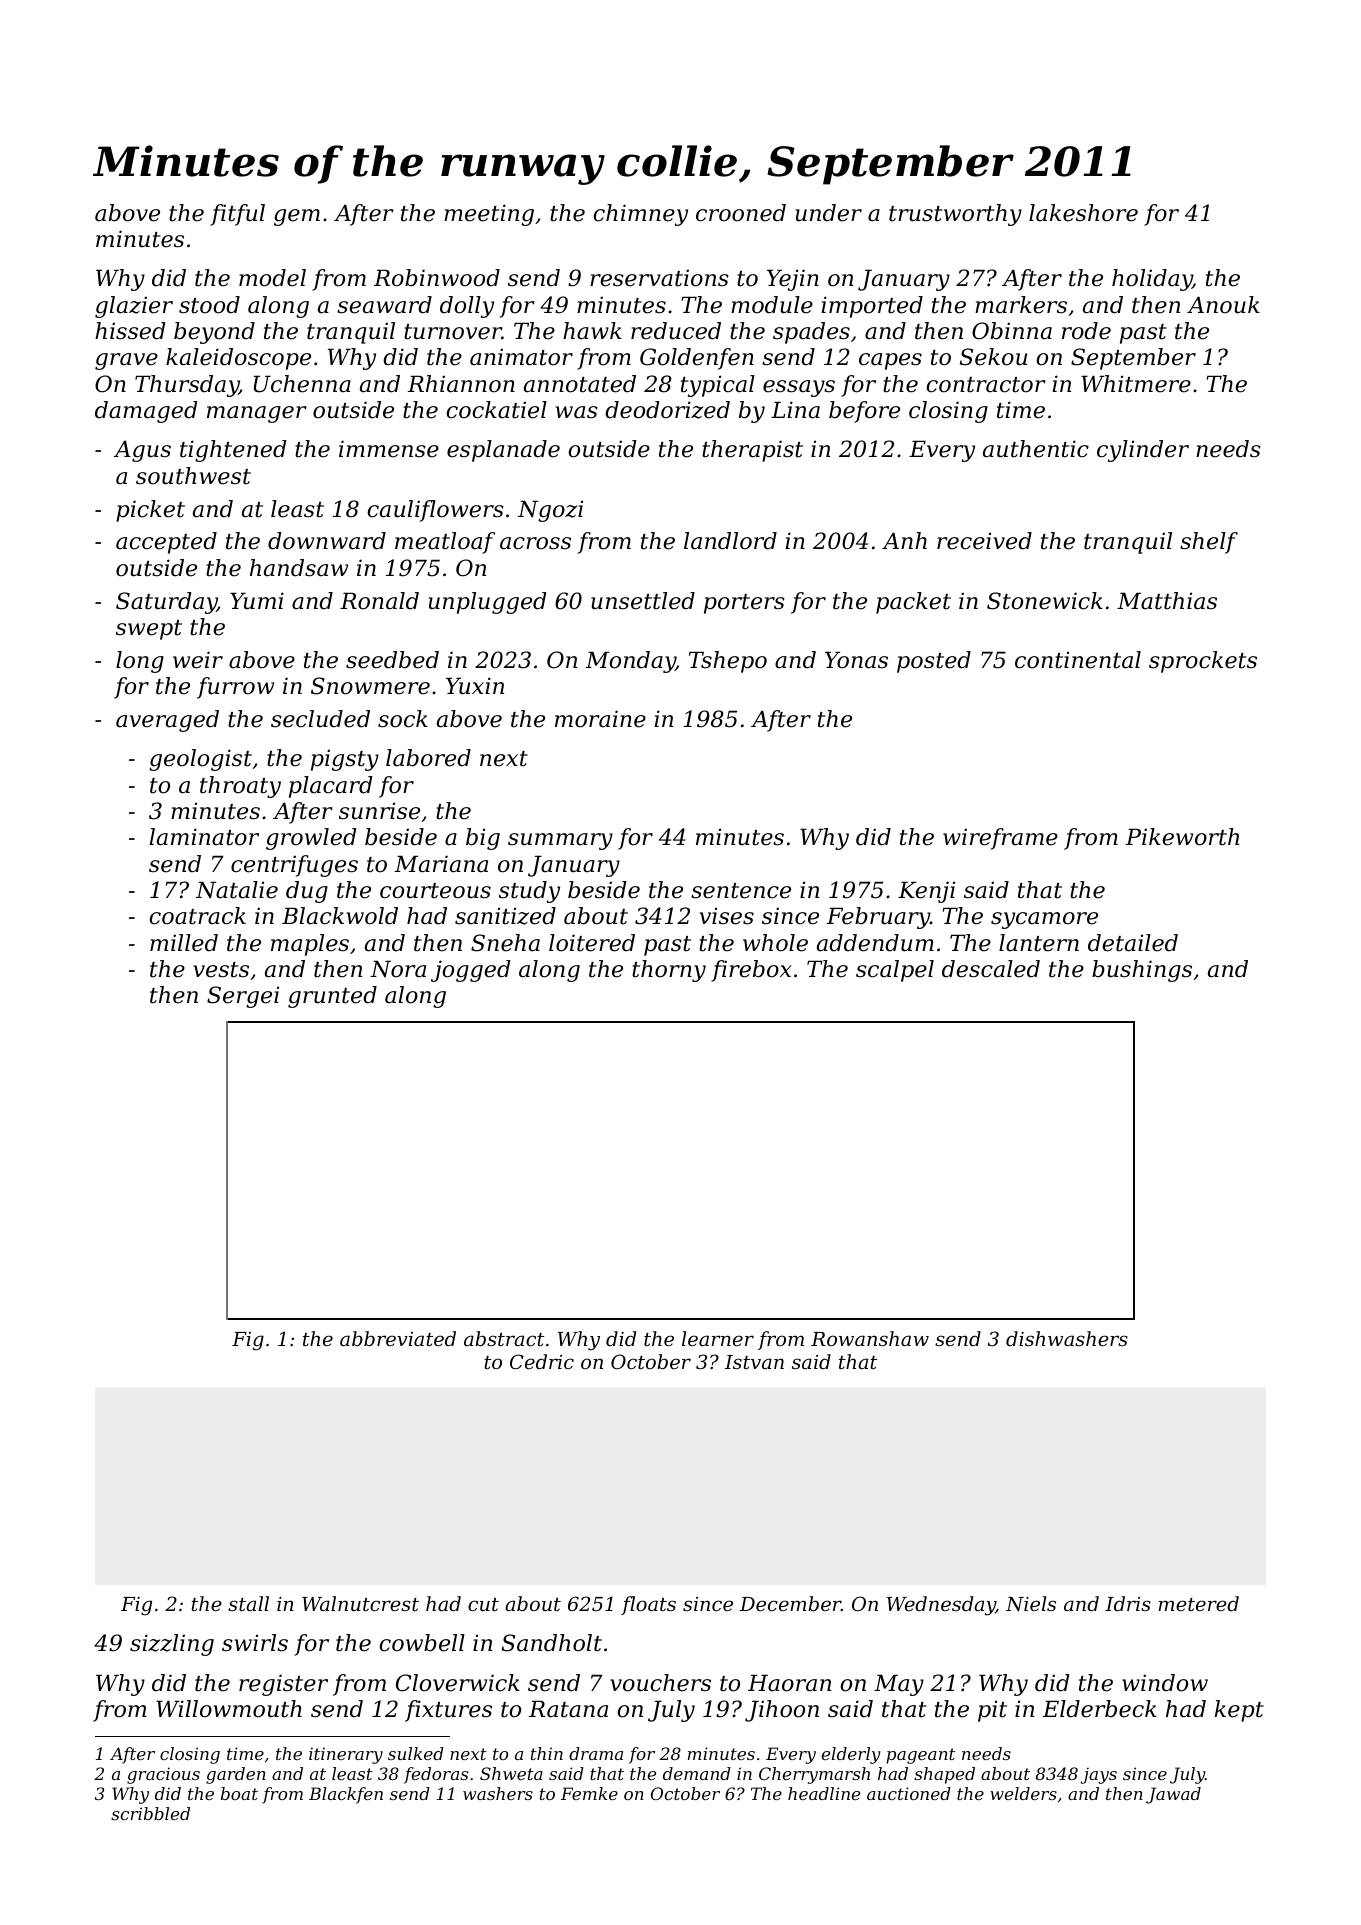 The image size is (1361, 1925). What do you see at coordinates (718, 1338) in the screenshot?
I see `learner` at bounding box center [718, 1338].
